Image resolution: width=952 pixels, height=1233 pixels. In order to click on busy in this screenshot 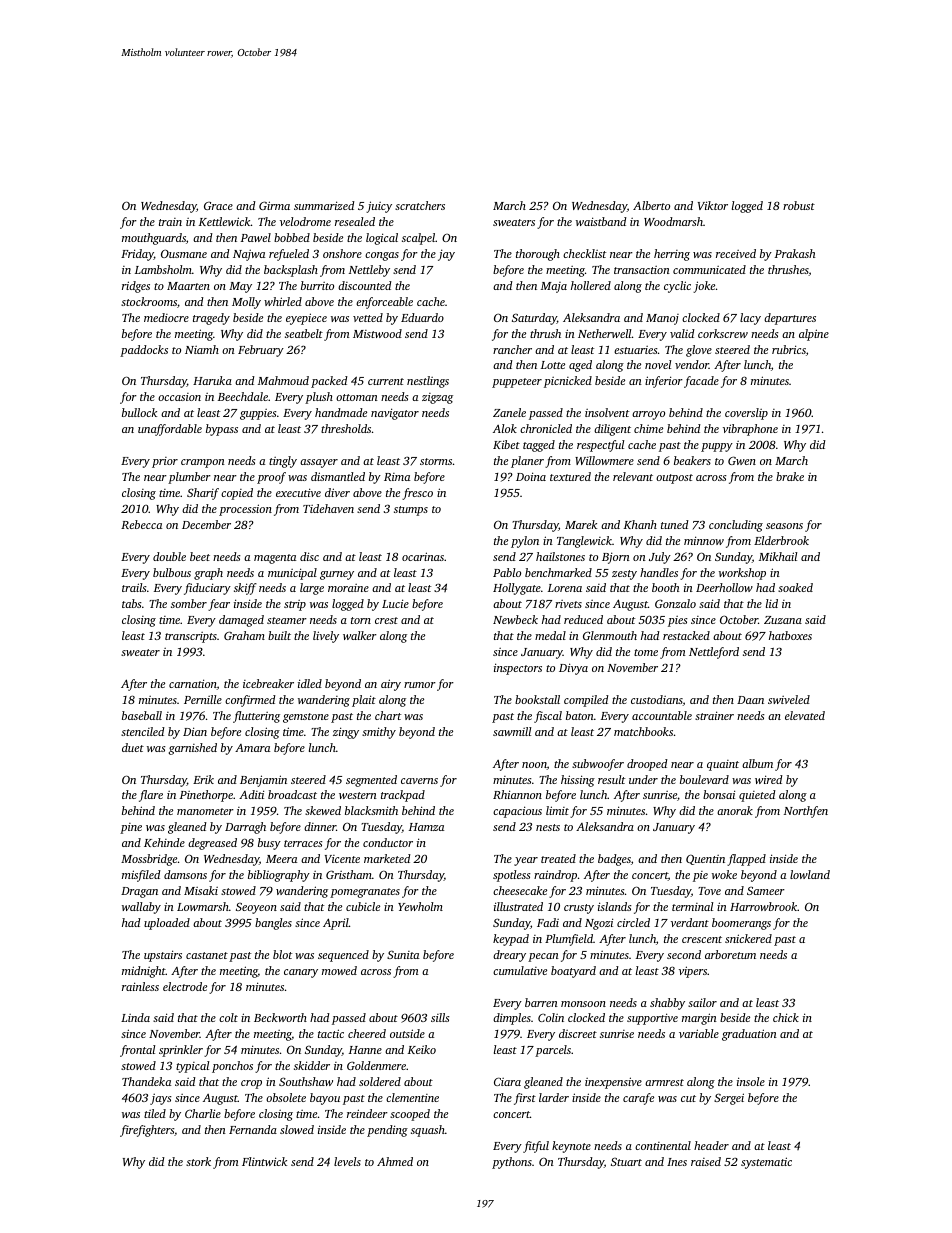, I will do `click(269, 844)`.
